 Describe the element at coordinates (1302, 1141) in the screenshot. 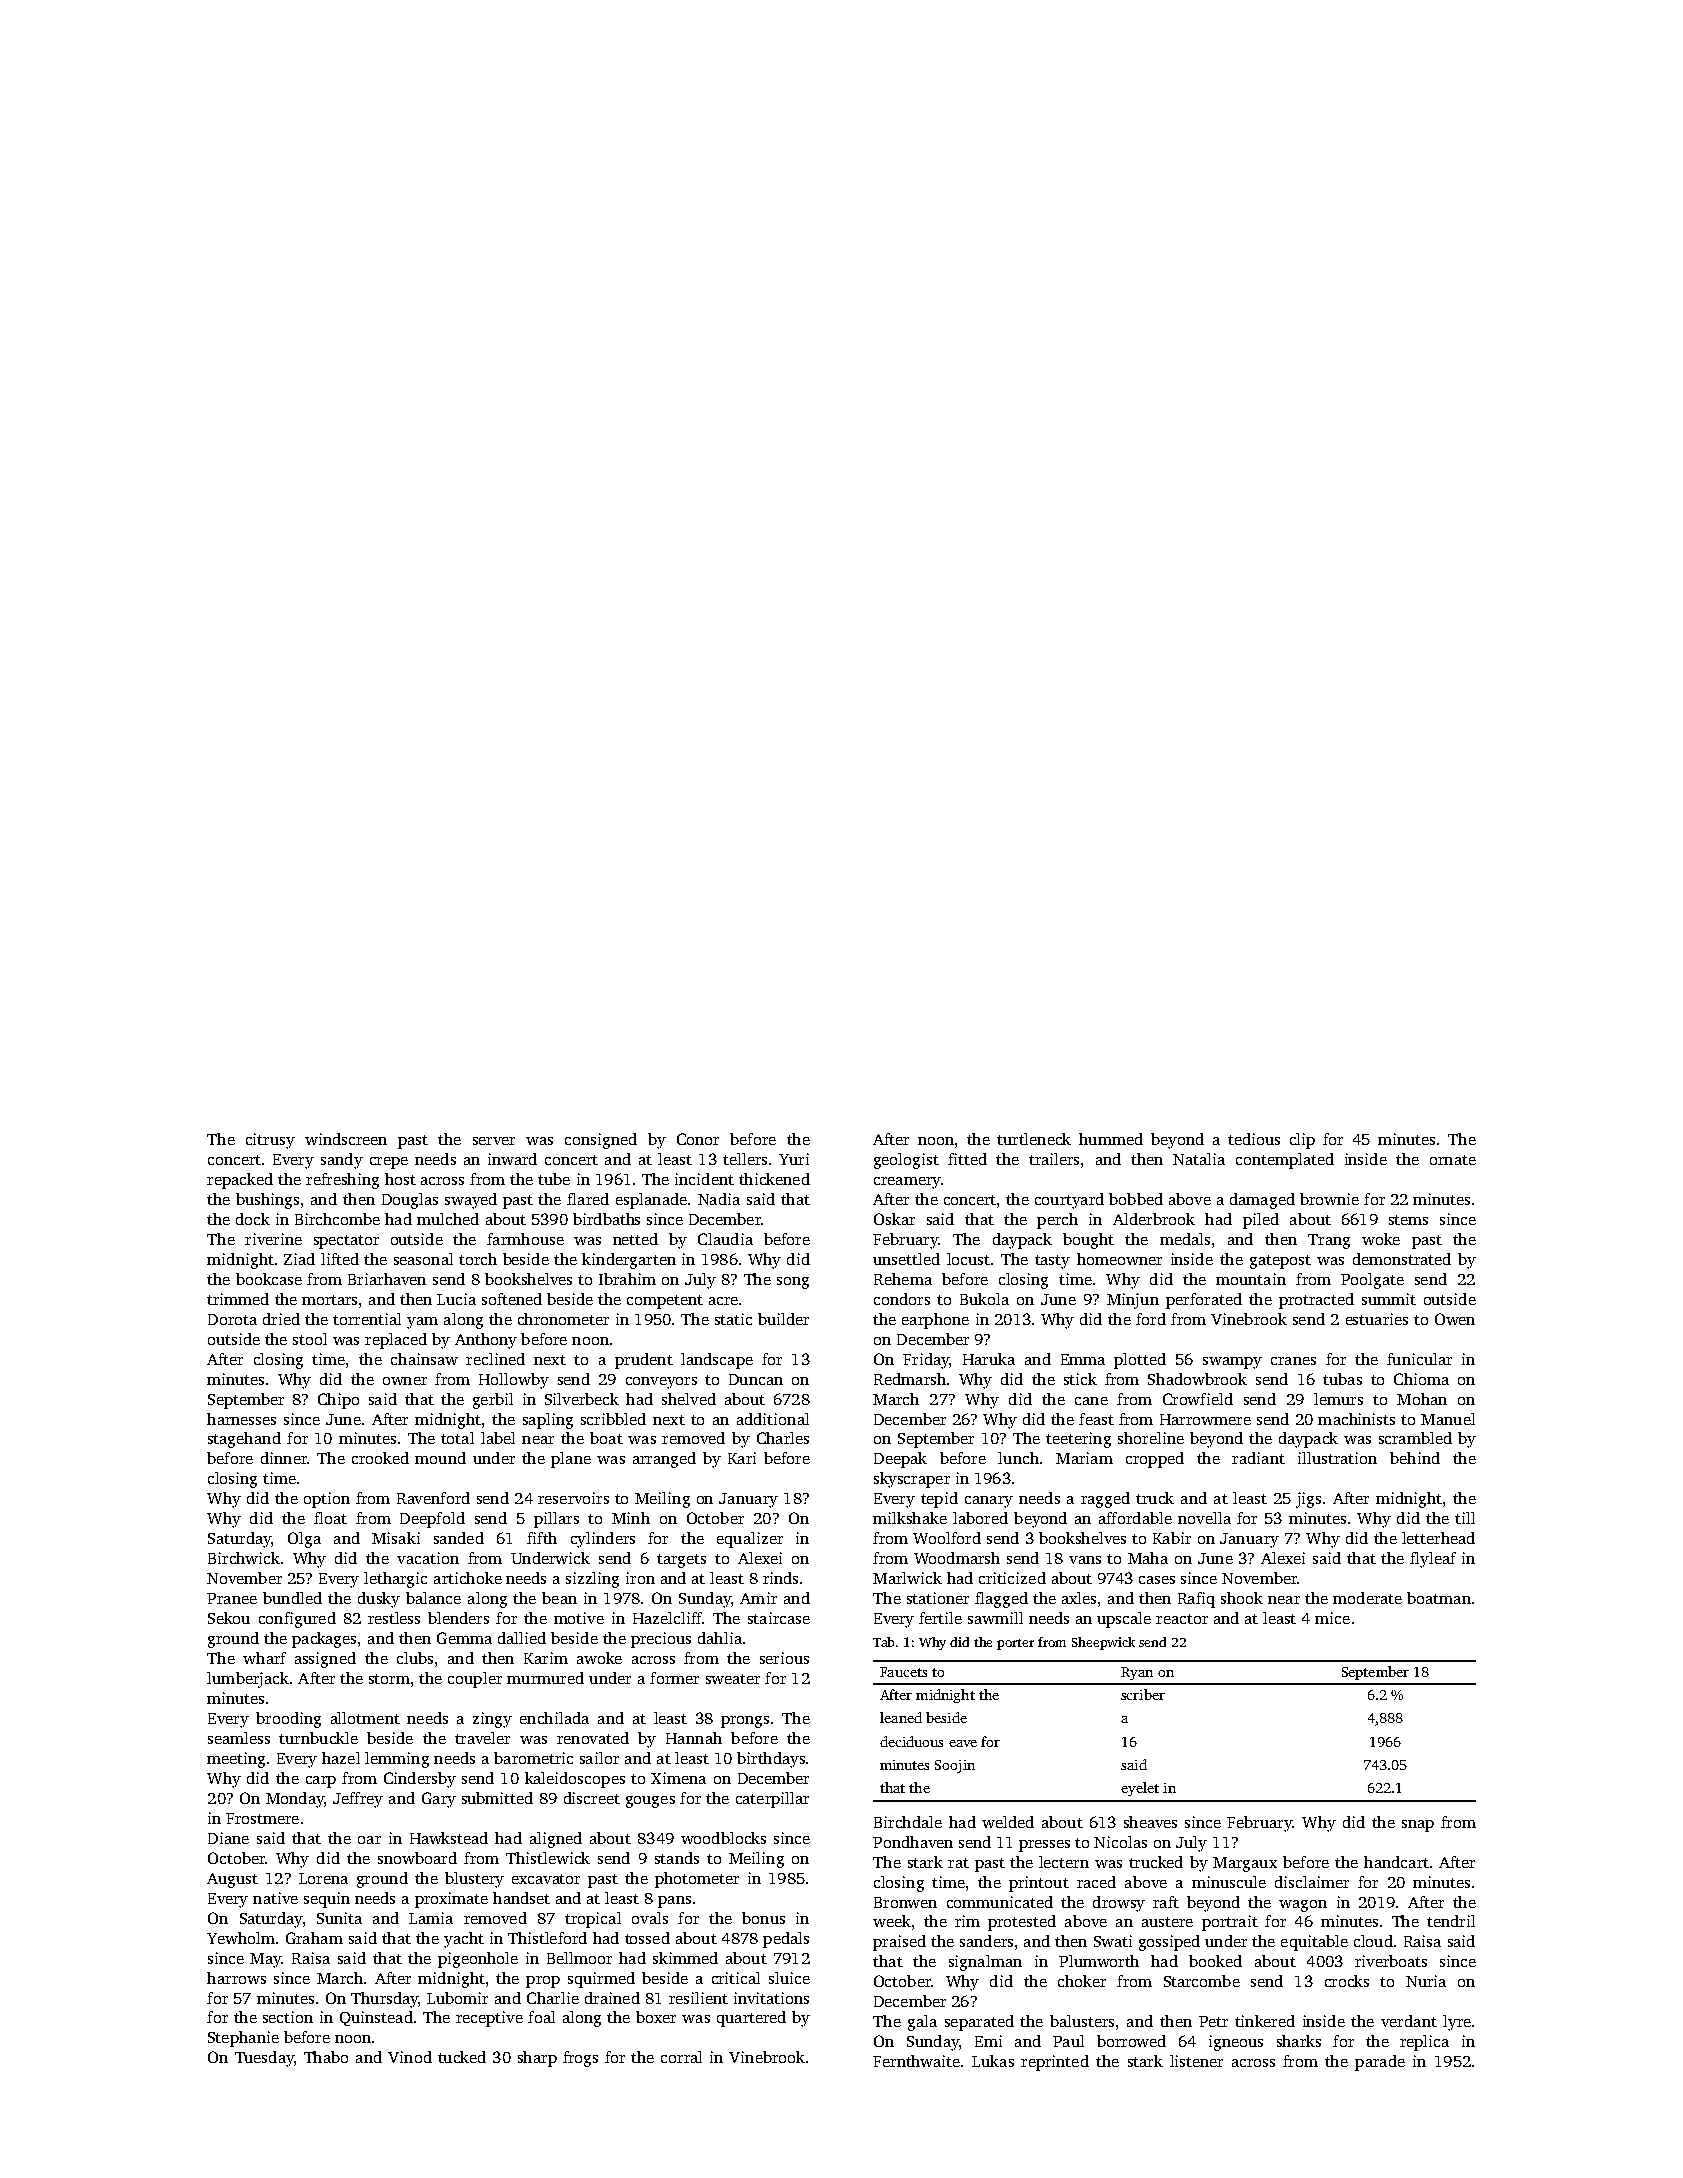

I see `clip` at that location.
